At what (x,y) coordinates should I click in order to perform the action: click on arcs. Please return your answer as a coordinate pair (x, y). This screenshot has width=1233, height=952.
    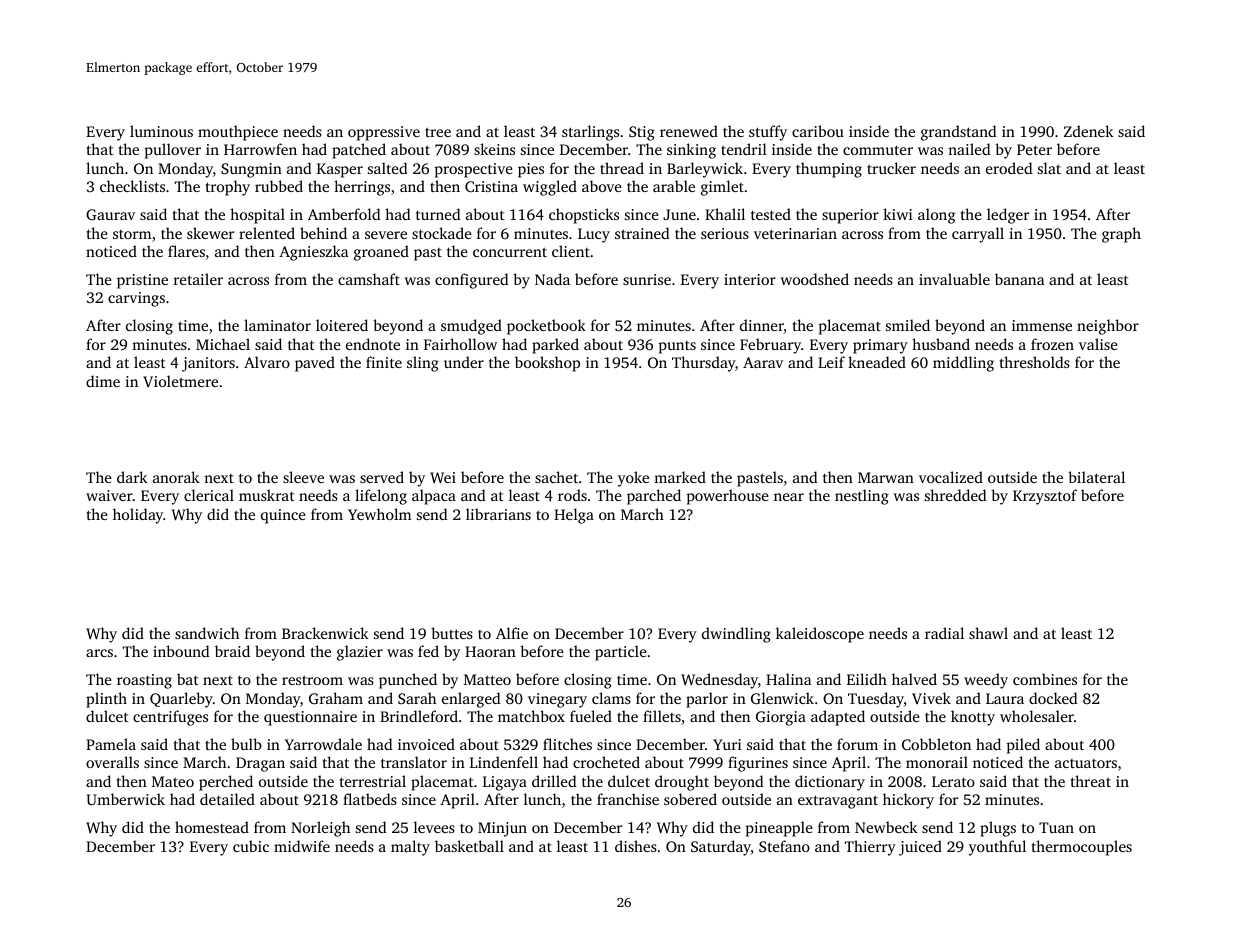
    Looking at the image, I should click on (99, 653).
